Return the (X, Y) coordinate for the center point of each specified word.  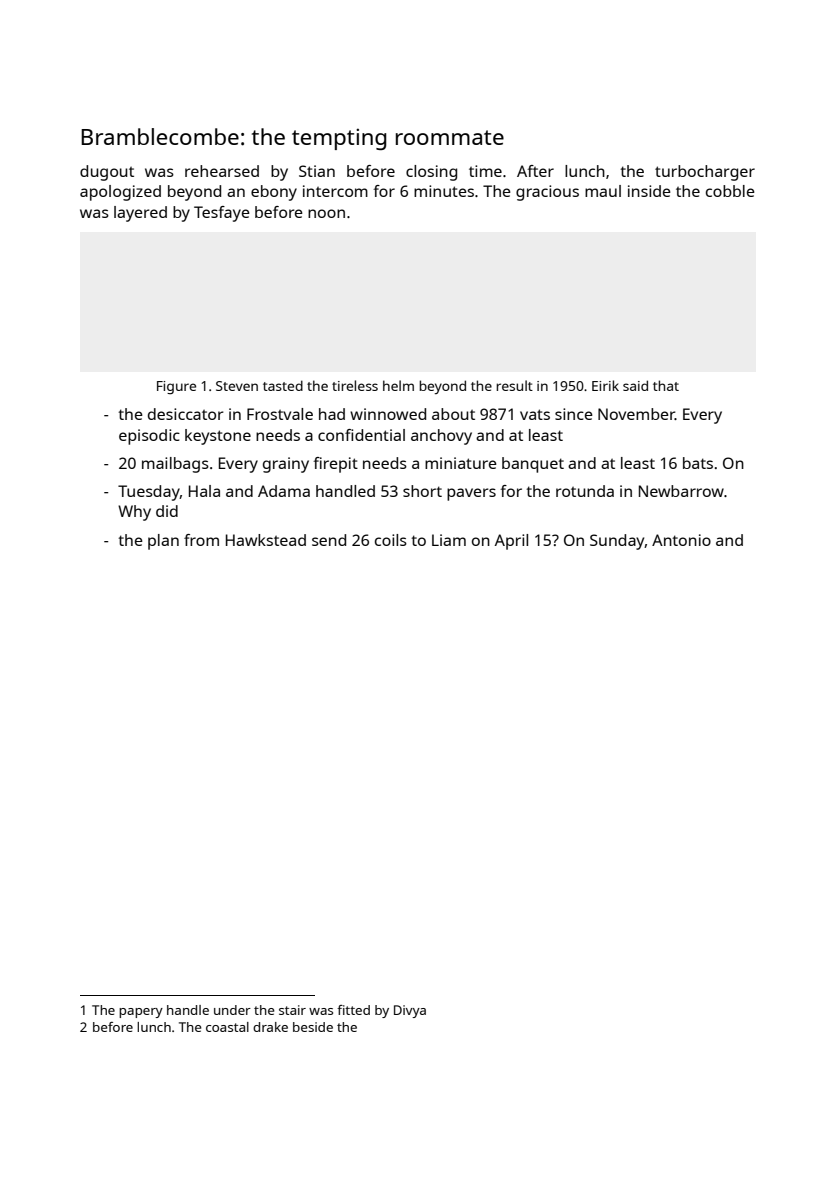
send (329, 540)
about (453, 414)
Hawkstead (266, 540)
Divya (410, 1011)
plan (163, 542)
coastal (227, 1027)
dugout (107, 173)
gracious (547, 193)
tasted (283, 385)
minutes (444, 191)
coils (391, 540)
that (666, 385)
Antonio (681, 540)
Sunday (617, 542)
